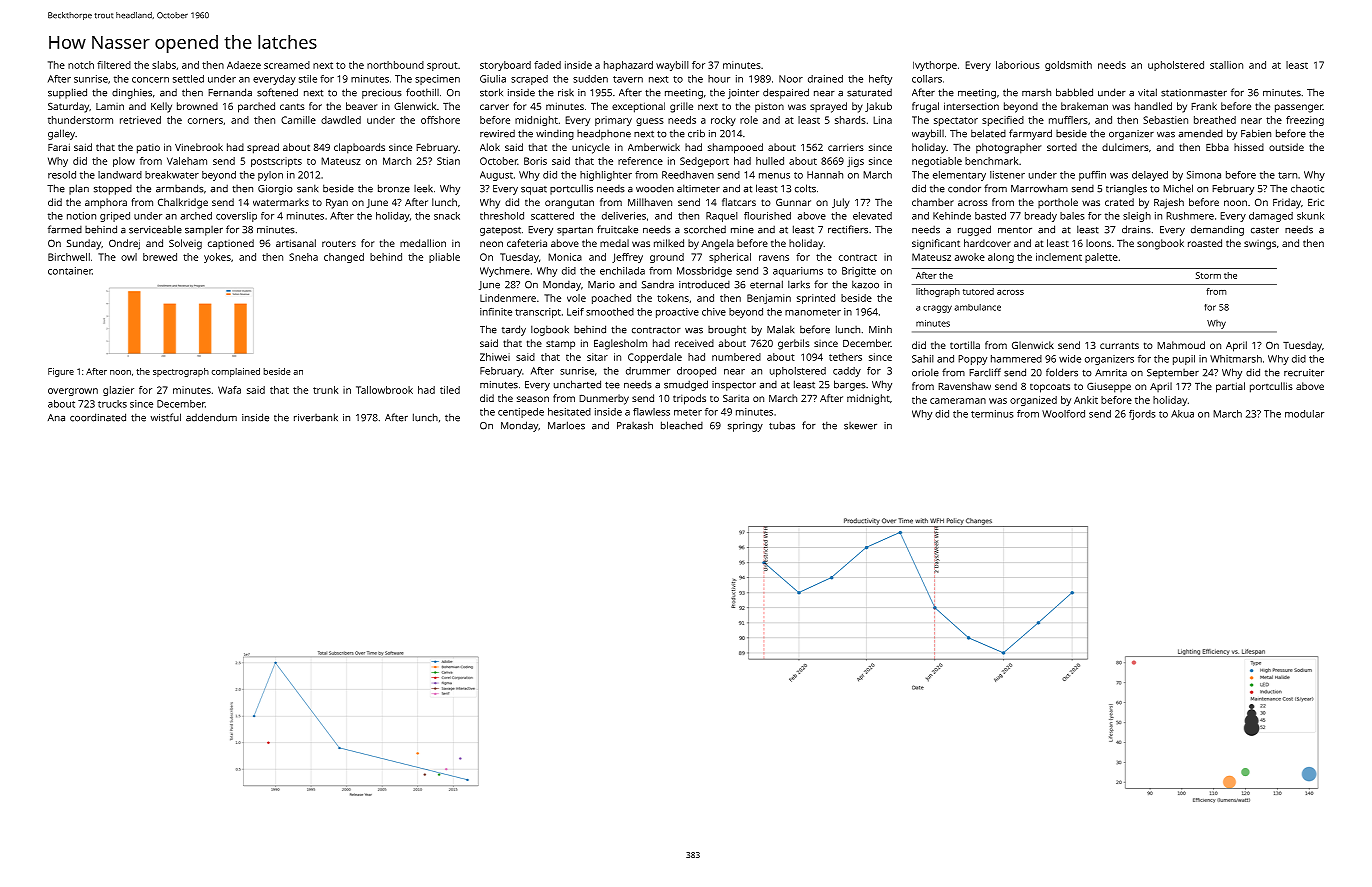  Describe the element at coordinates (339, 243) in the screenshot. I see `routers` at that location.
